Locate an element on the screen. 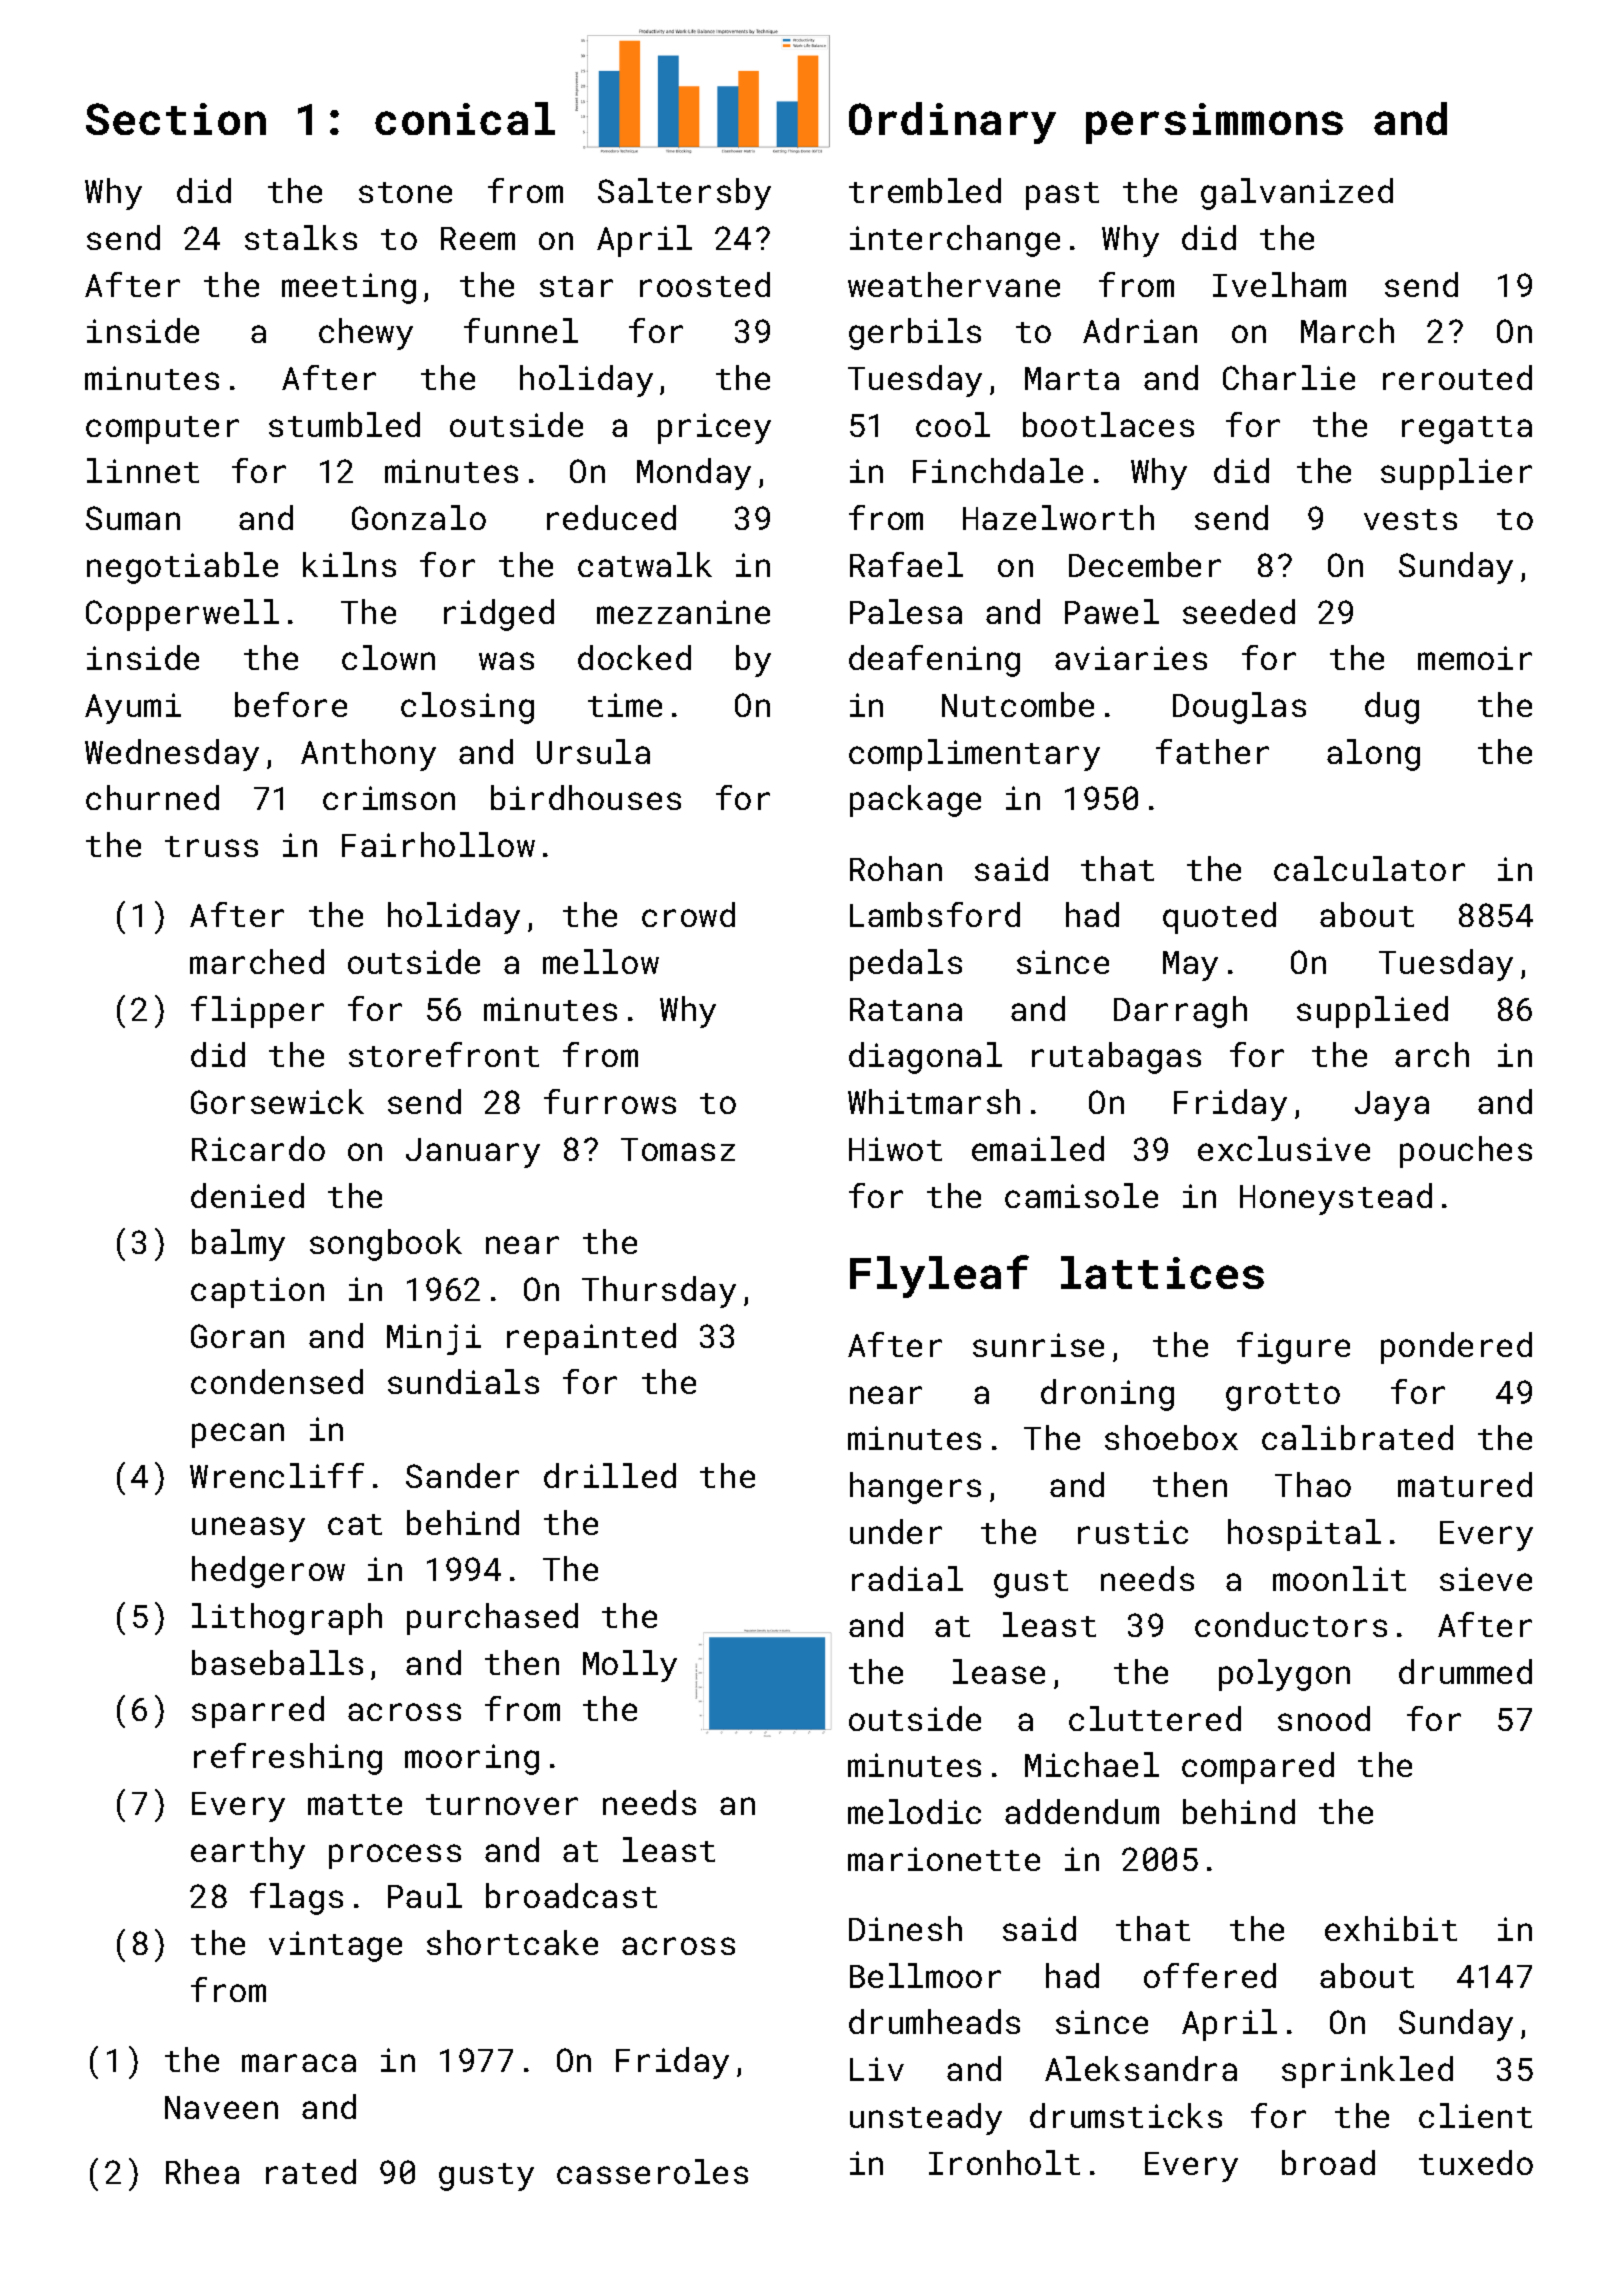 This screenshot has width=1620, height=2292. pouches is located at coordinates (1466, 1152).
